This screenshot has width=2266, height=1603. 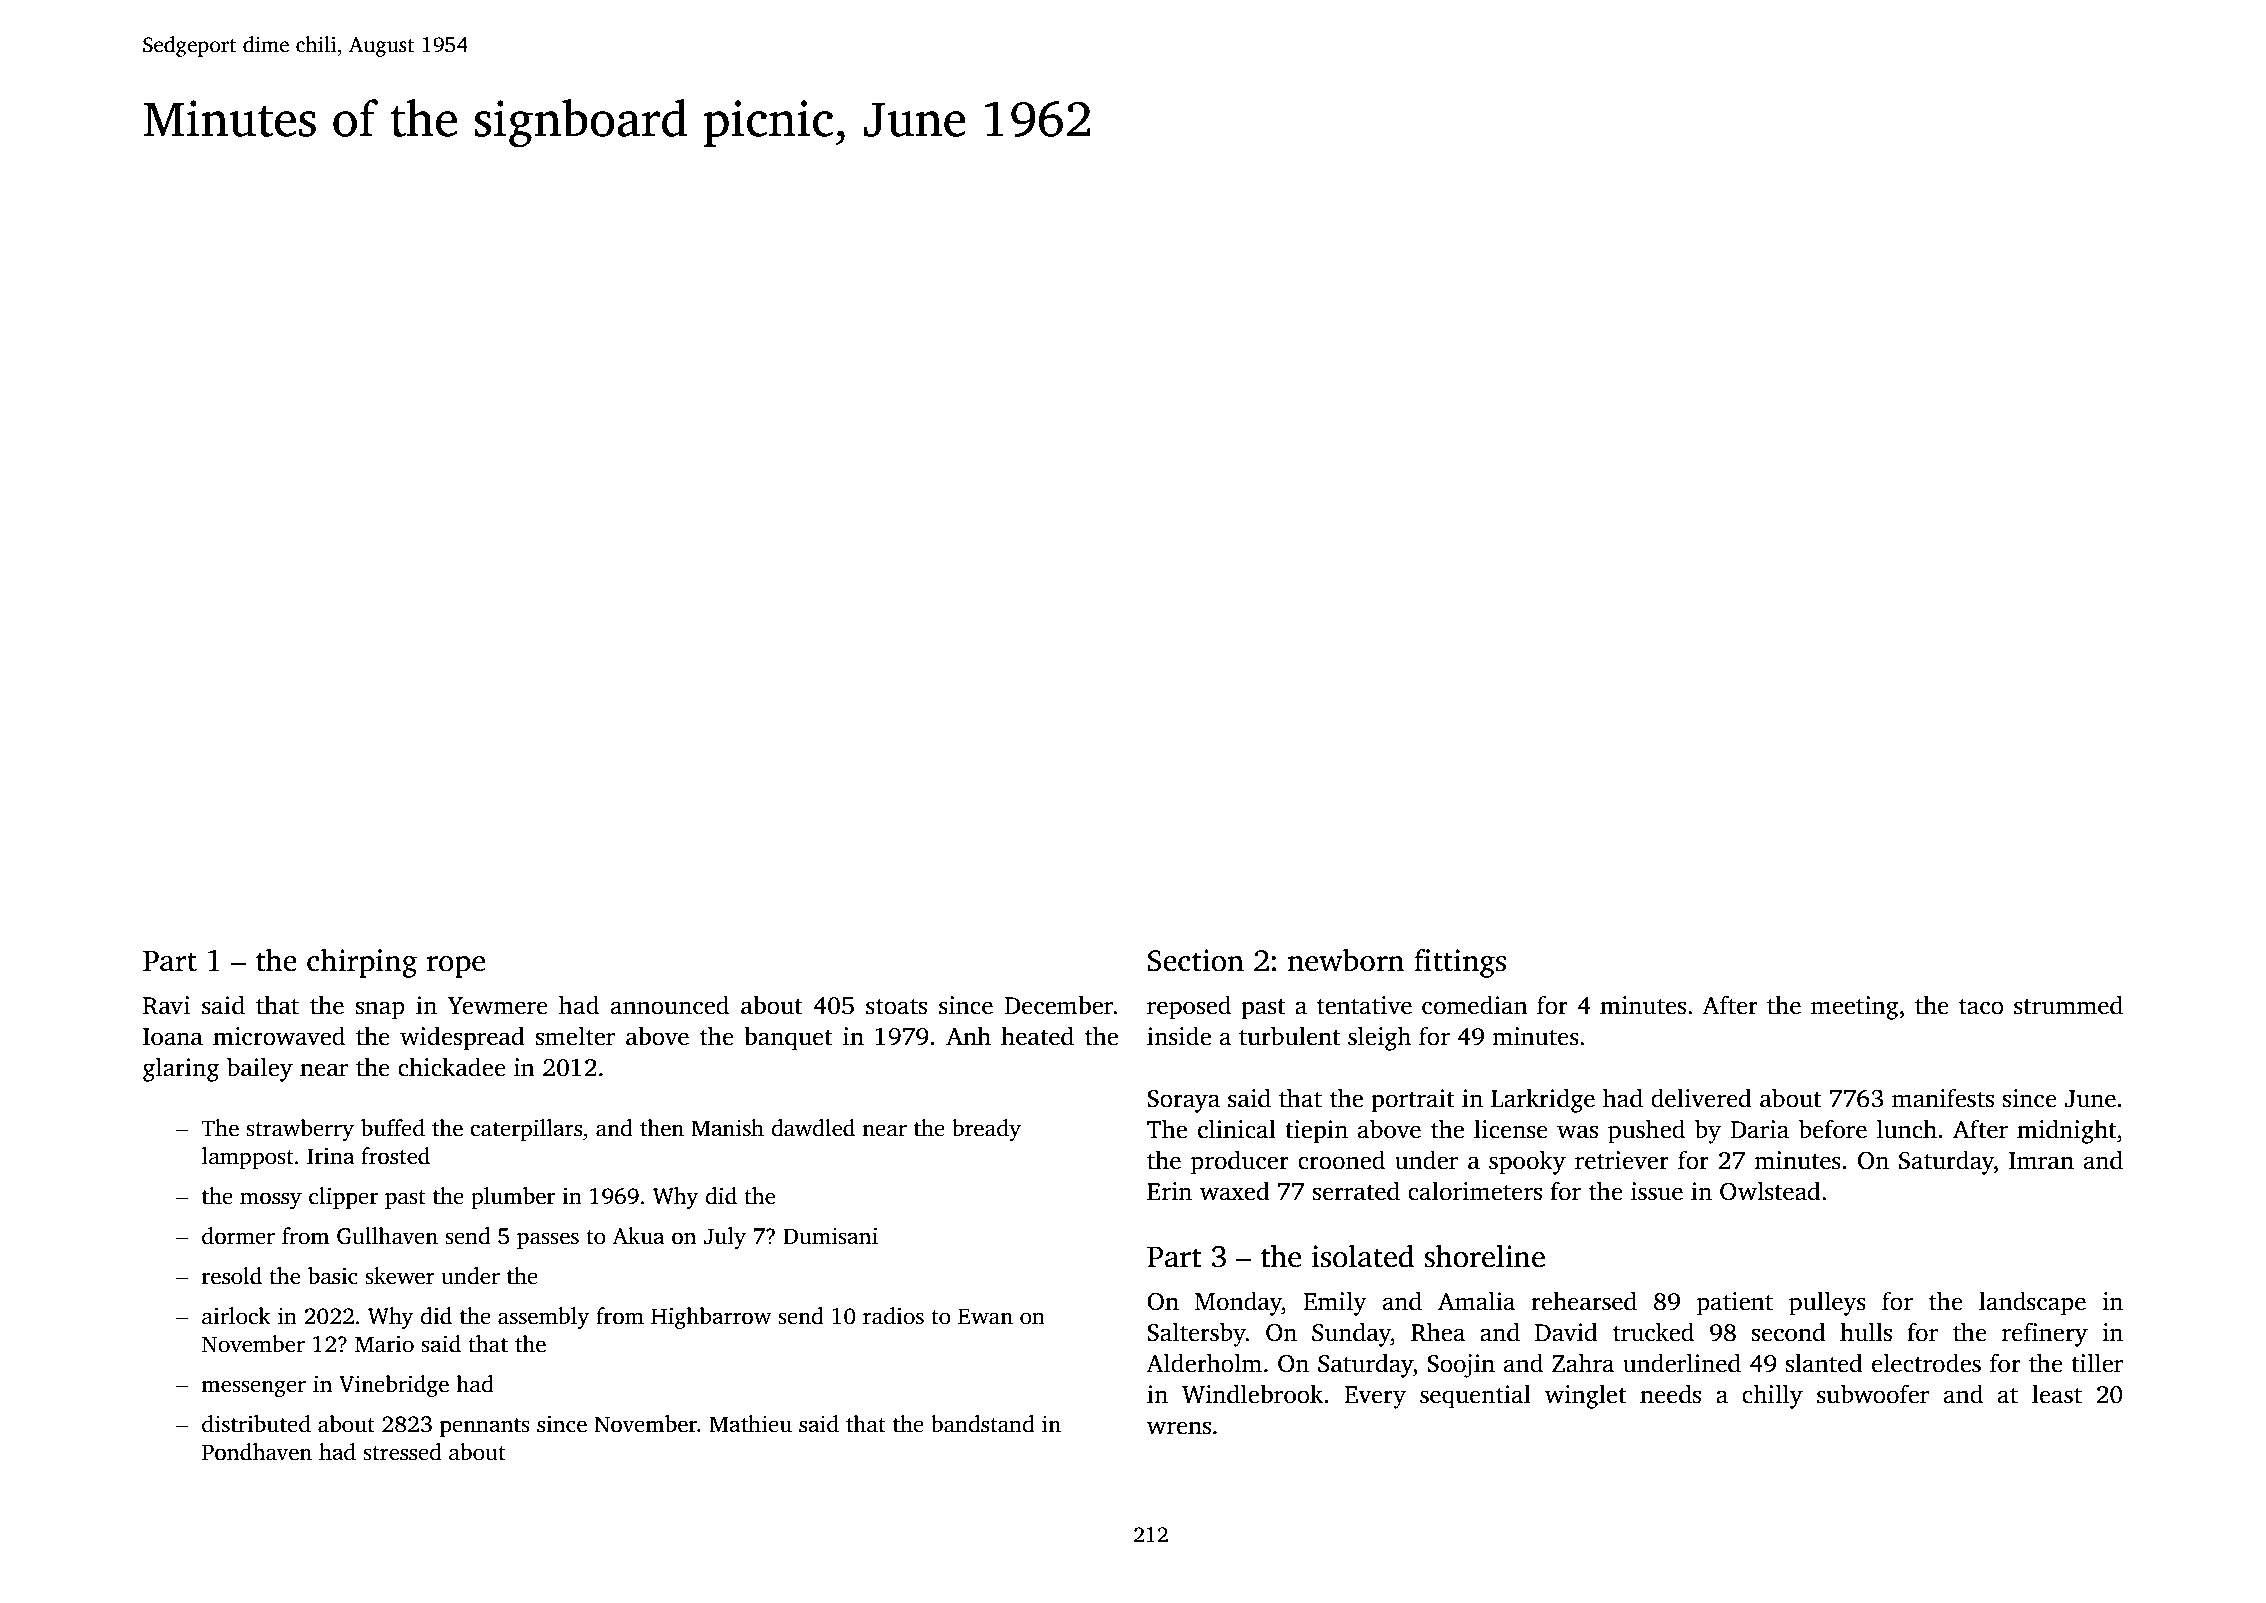 What do you see at coordinates (362, 963) in the screenshot?
I see `chirping` at bounding box center [362, 963].
